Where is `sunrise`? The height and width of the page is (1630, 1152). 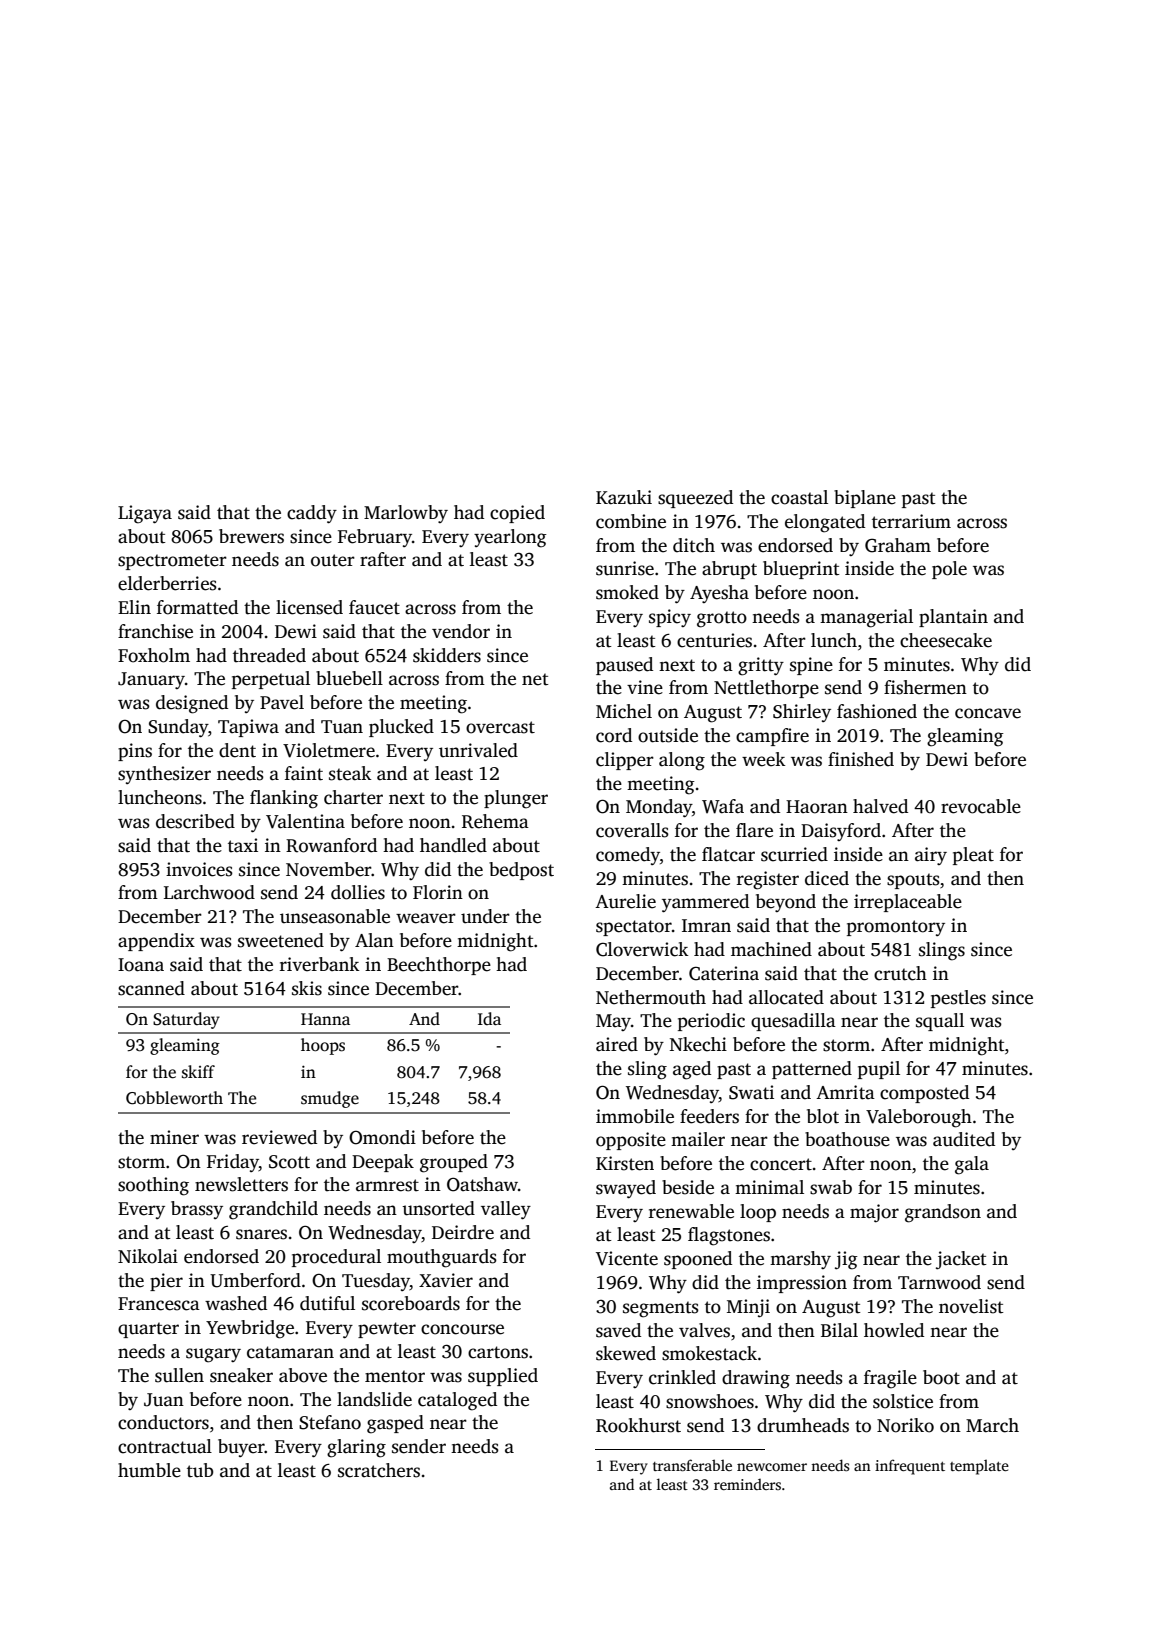
sunrise is located at coordinates (625, 568).
